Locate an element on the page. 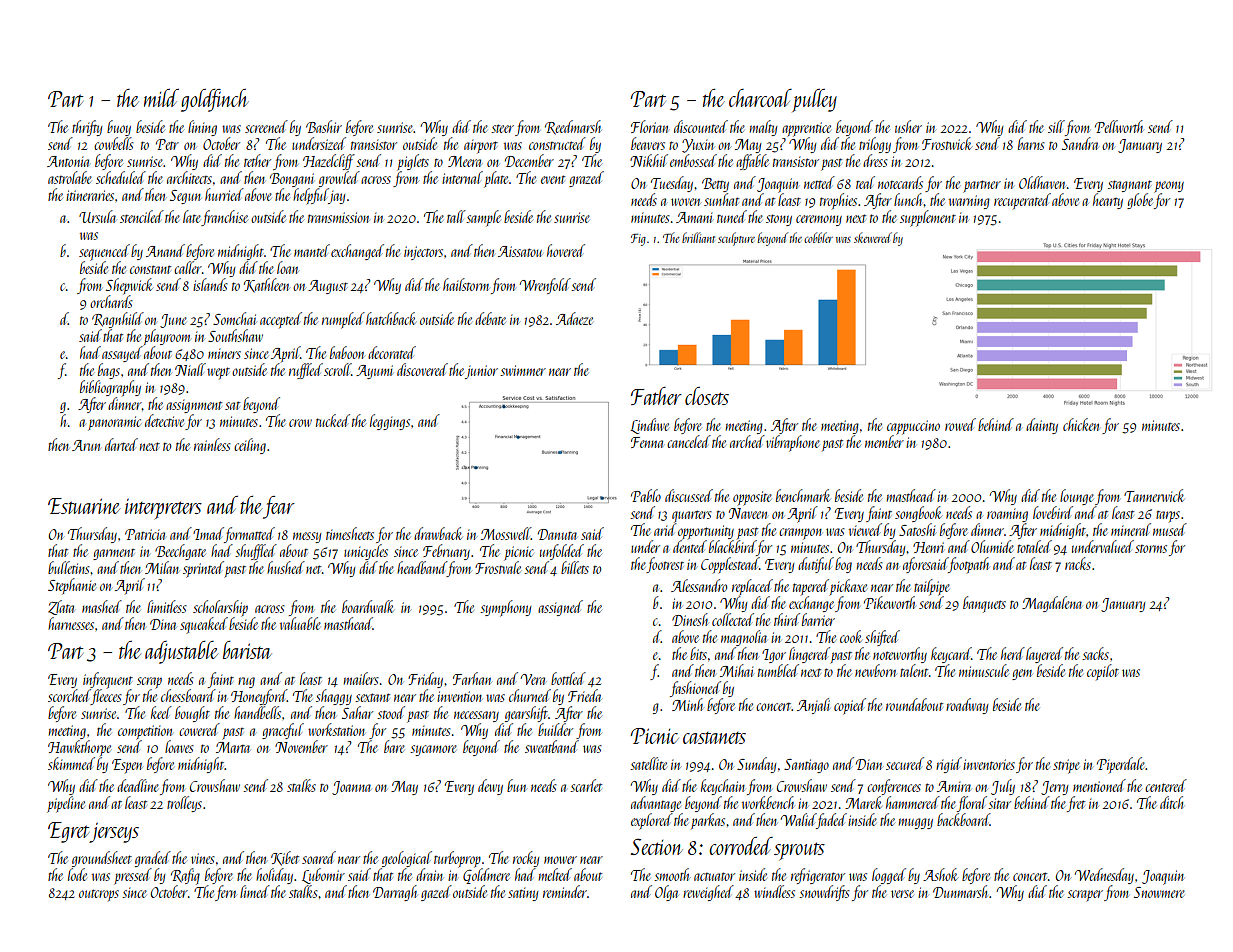  Aissatou is located at coordinates (520, 251).
